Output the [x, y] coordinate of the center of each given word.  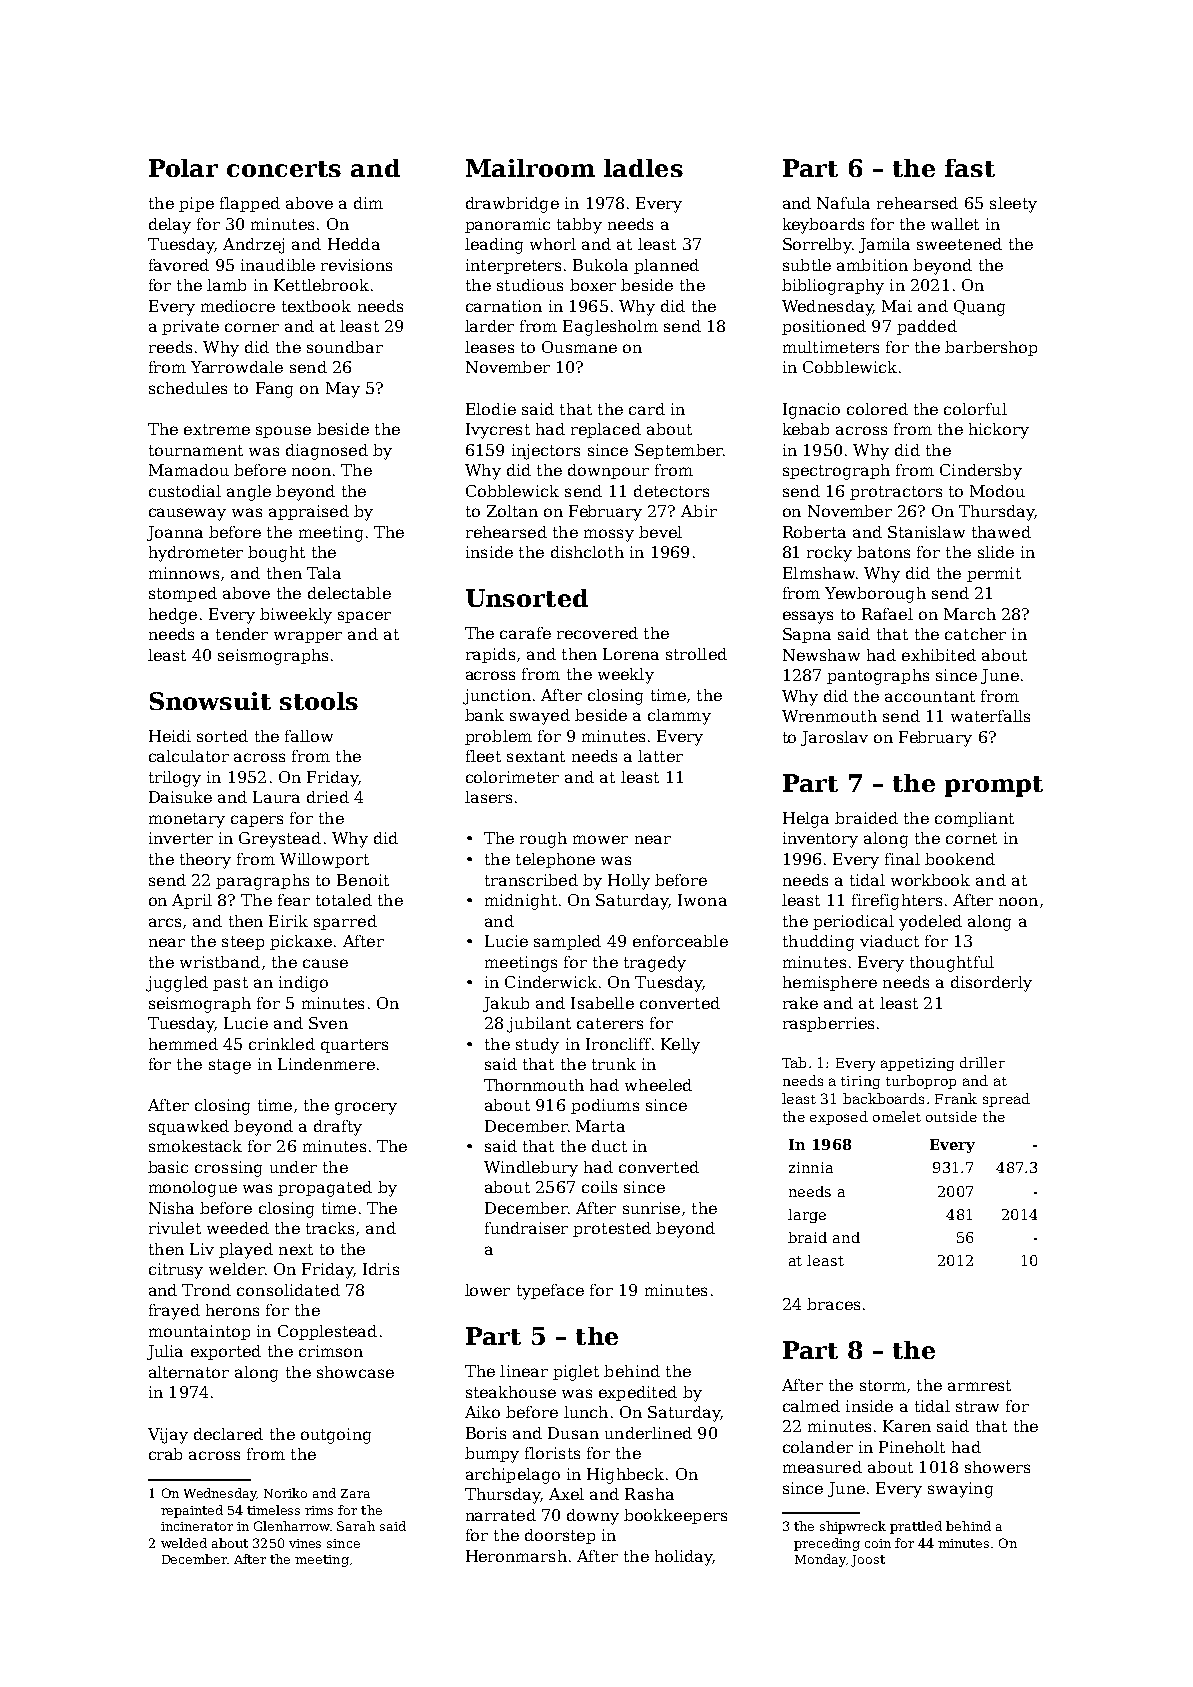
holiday [684, 1558]
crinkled [282, 1044]
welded [184, 1543]
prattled [916, 1527]
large [807, 1216]
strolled [696, 654]
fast [970, 168]
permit [994, 574]
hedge [173, 616]
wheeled [658, 1085]
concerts [284, 169]
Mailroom [530, 168]
